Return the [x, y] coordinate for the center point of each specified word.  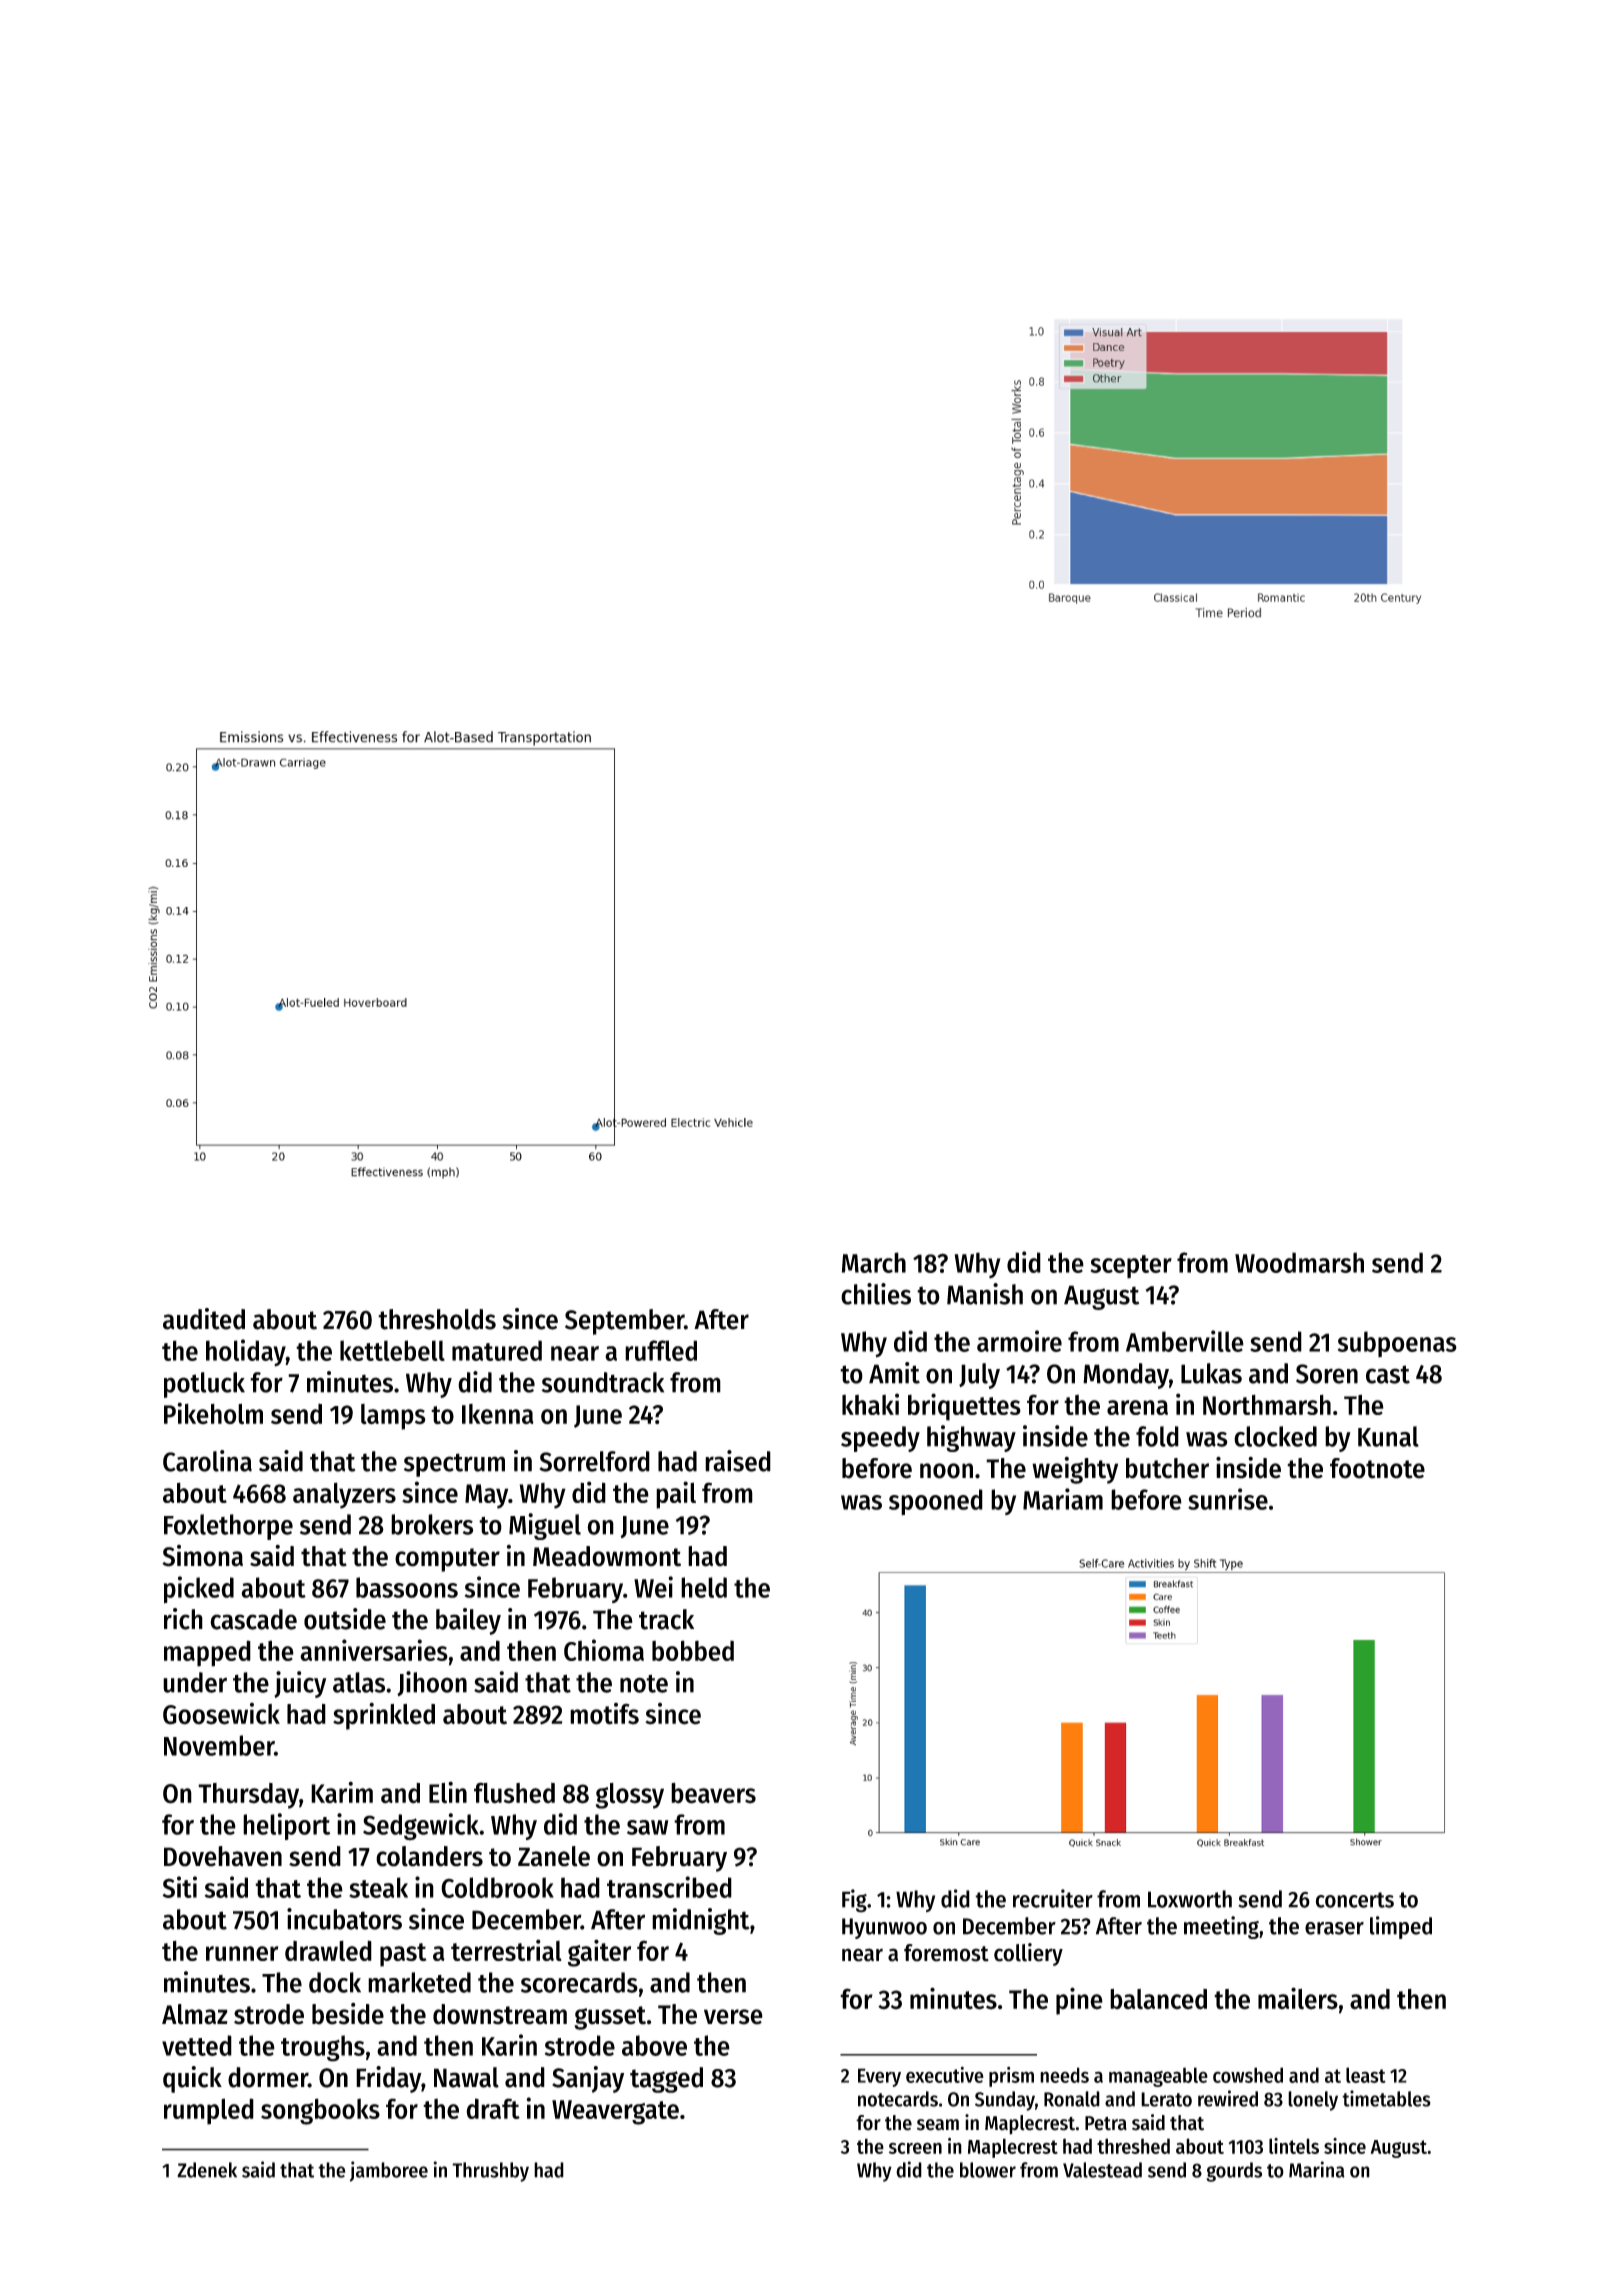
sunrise [1228, 1499]
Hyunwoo [884, 1928]
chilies [876, 1294]
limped [1401, 1927]
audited [204, 1319]
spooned [936, 1502]
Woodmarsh [1299, 1262]
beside [348, 2014]
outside [345, 1619]
